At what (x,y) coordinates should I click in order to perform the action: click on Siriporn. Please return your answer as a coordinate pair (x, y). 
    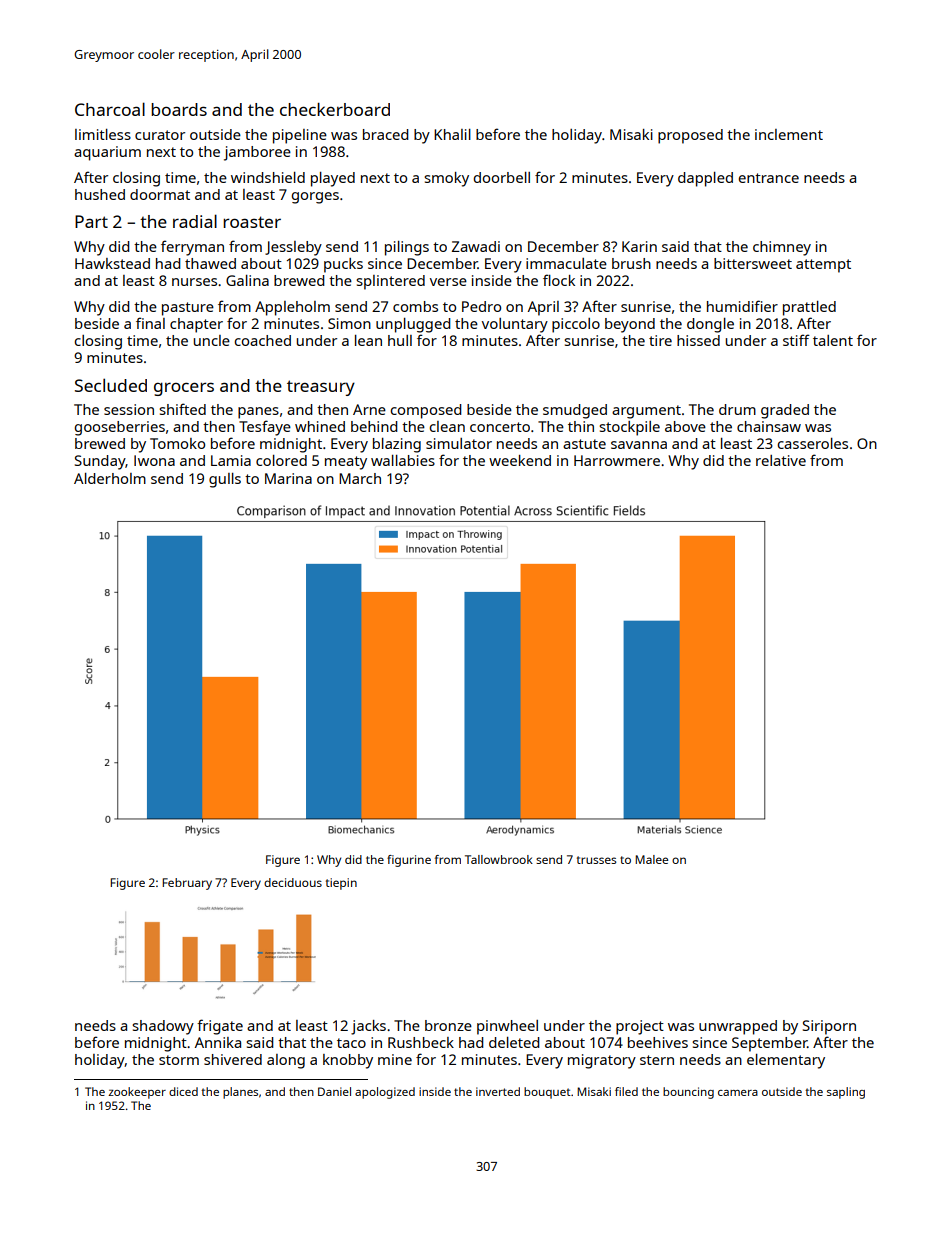
    Looking at the image, I should click on (829, 1027).
